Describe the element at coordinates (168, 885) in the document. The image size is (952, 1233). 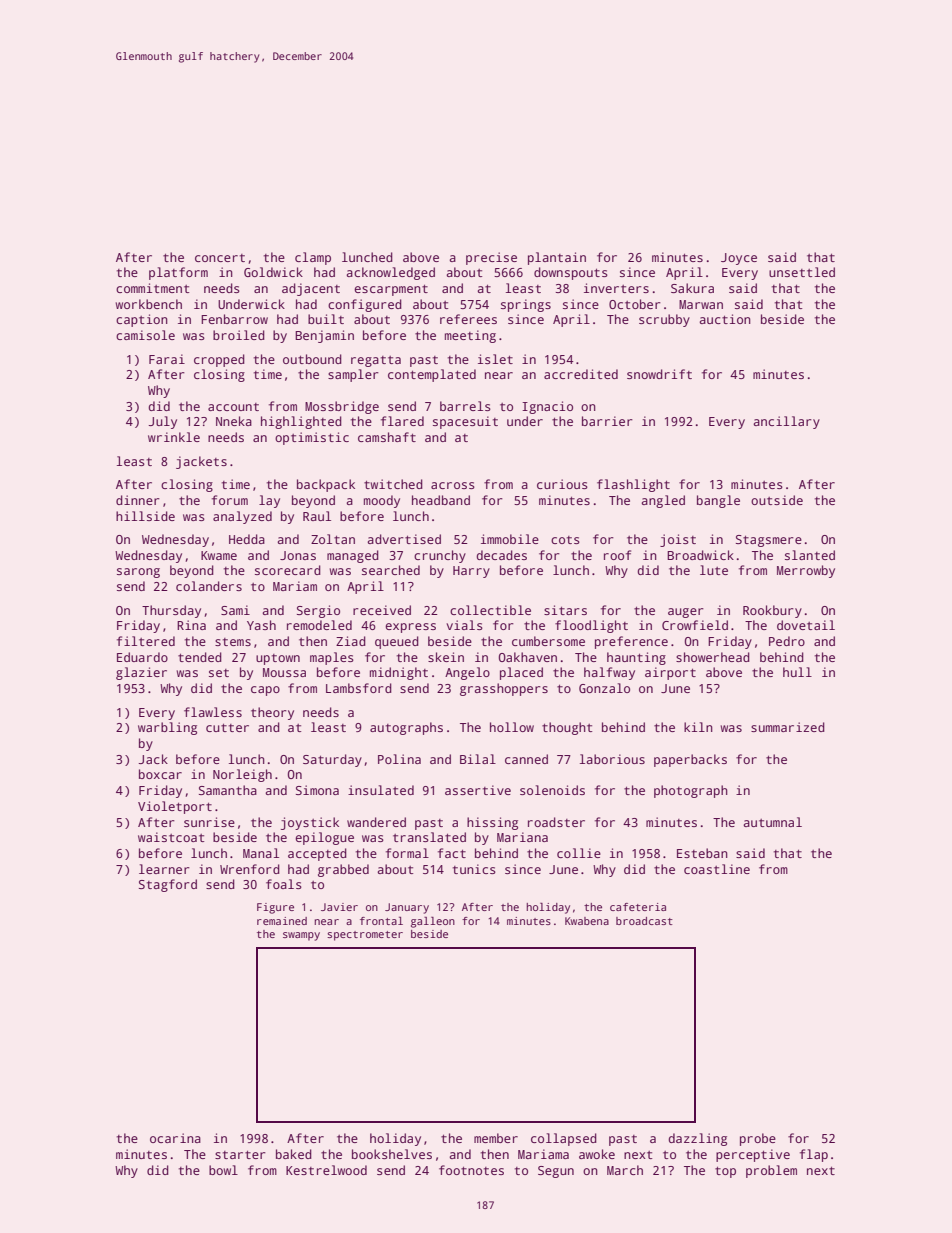
I see `Stagford` at that location.
